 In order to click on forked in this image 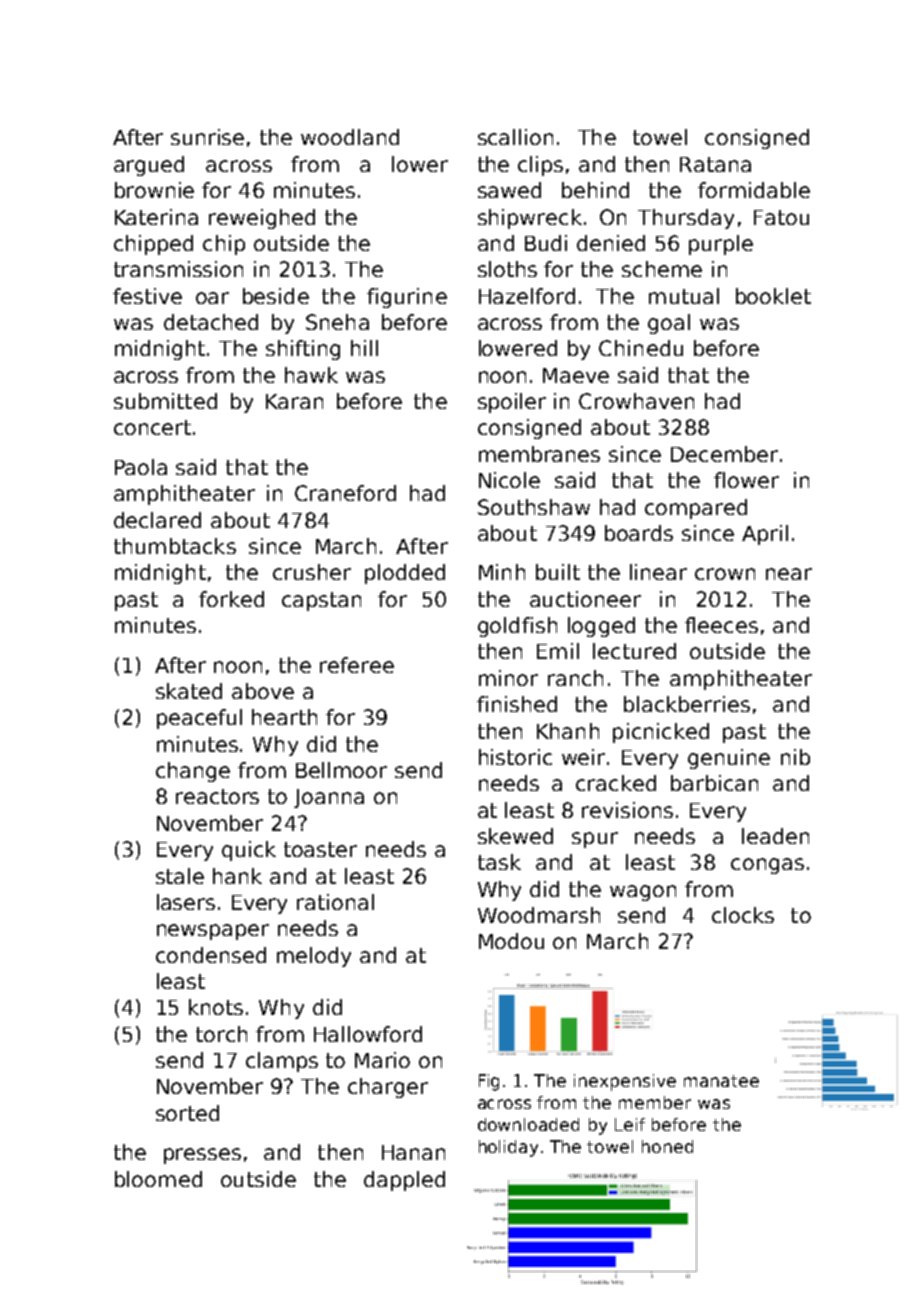, I will do `click(231, 599)`.
